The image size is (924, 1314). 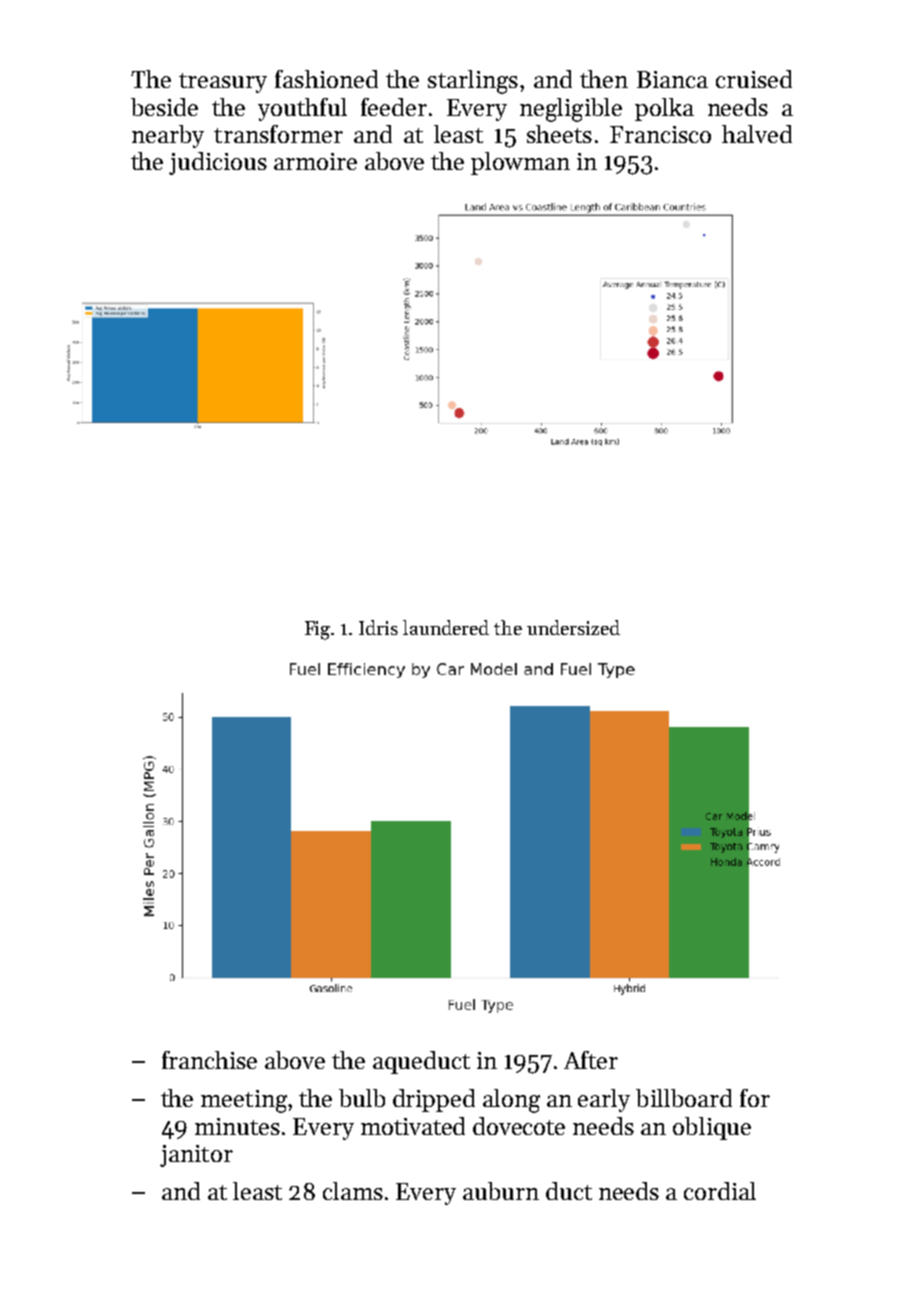 What do you see at coordinates (218, 163) in the page?
I see `judicious` at bounding box center [218, 163].
